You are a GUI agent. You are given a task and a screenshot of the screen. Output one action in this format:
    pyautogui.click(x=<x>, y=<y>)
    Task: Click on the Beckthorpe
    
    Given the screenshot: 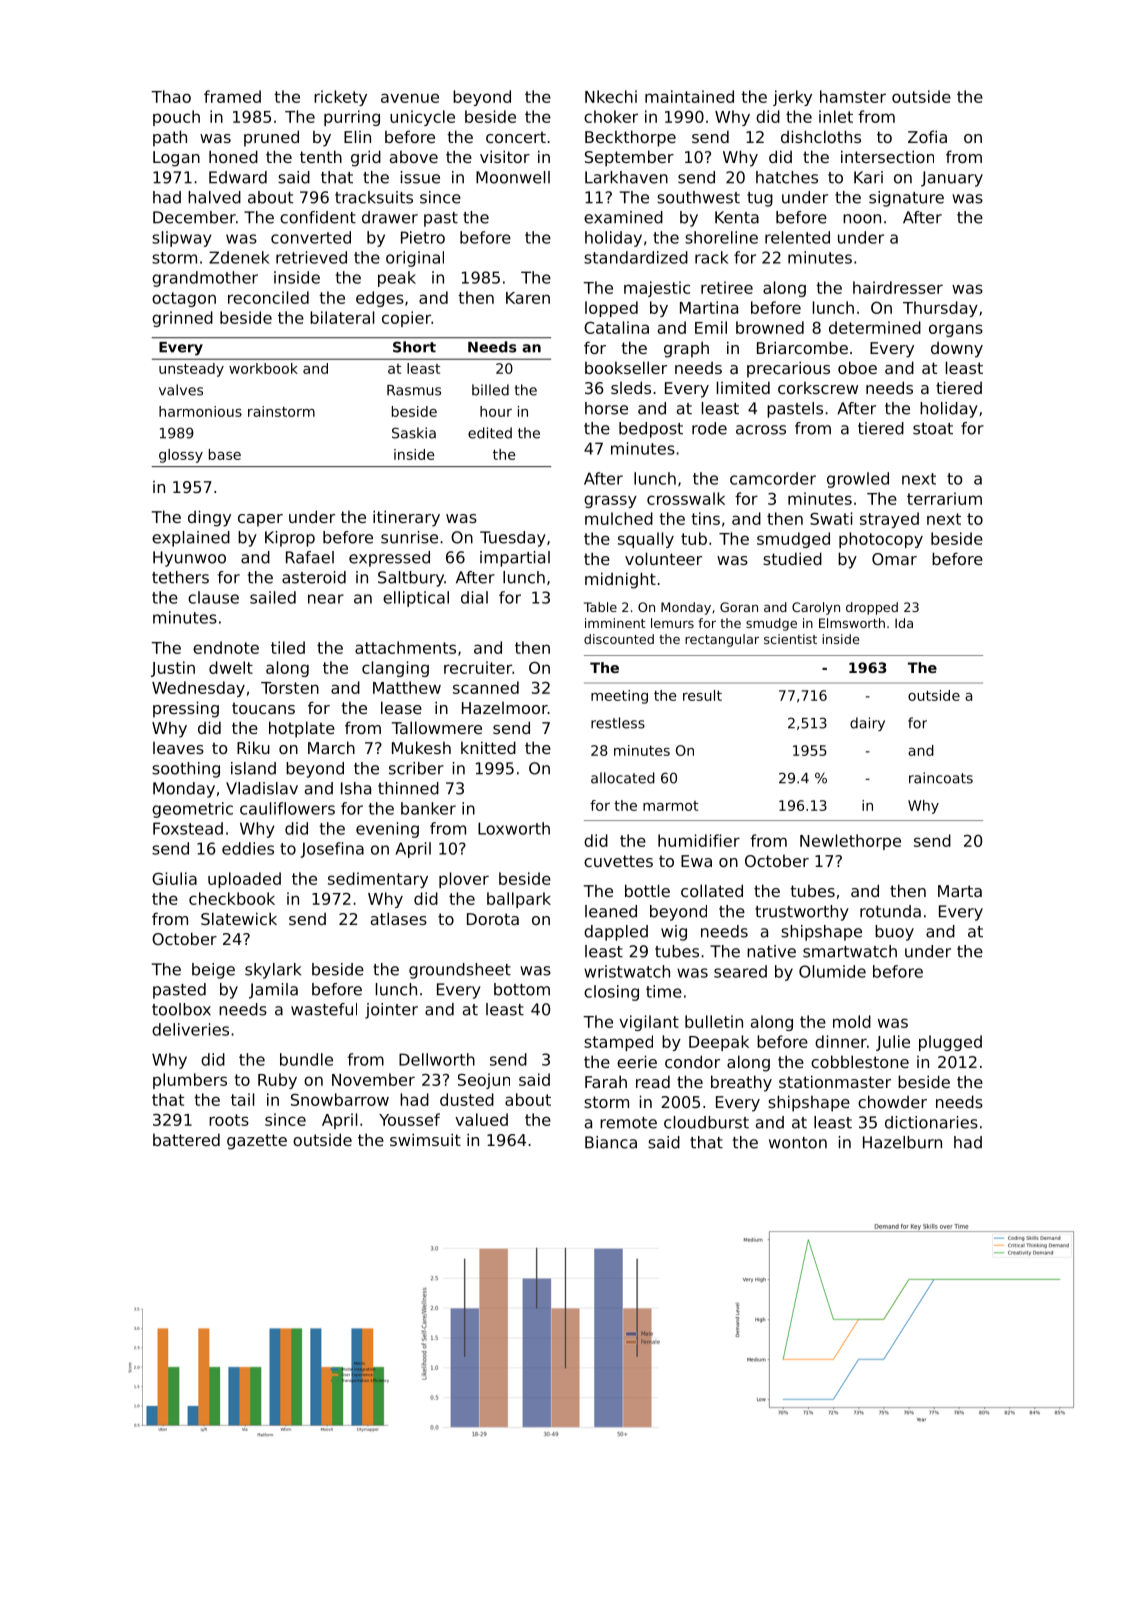 What is the action you would take?
    pyautogui.click(x=630, y=138)
